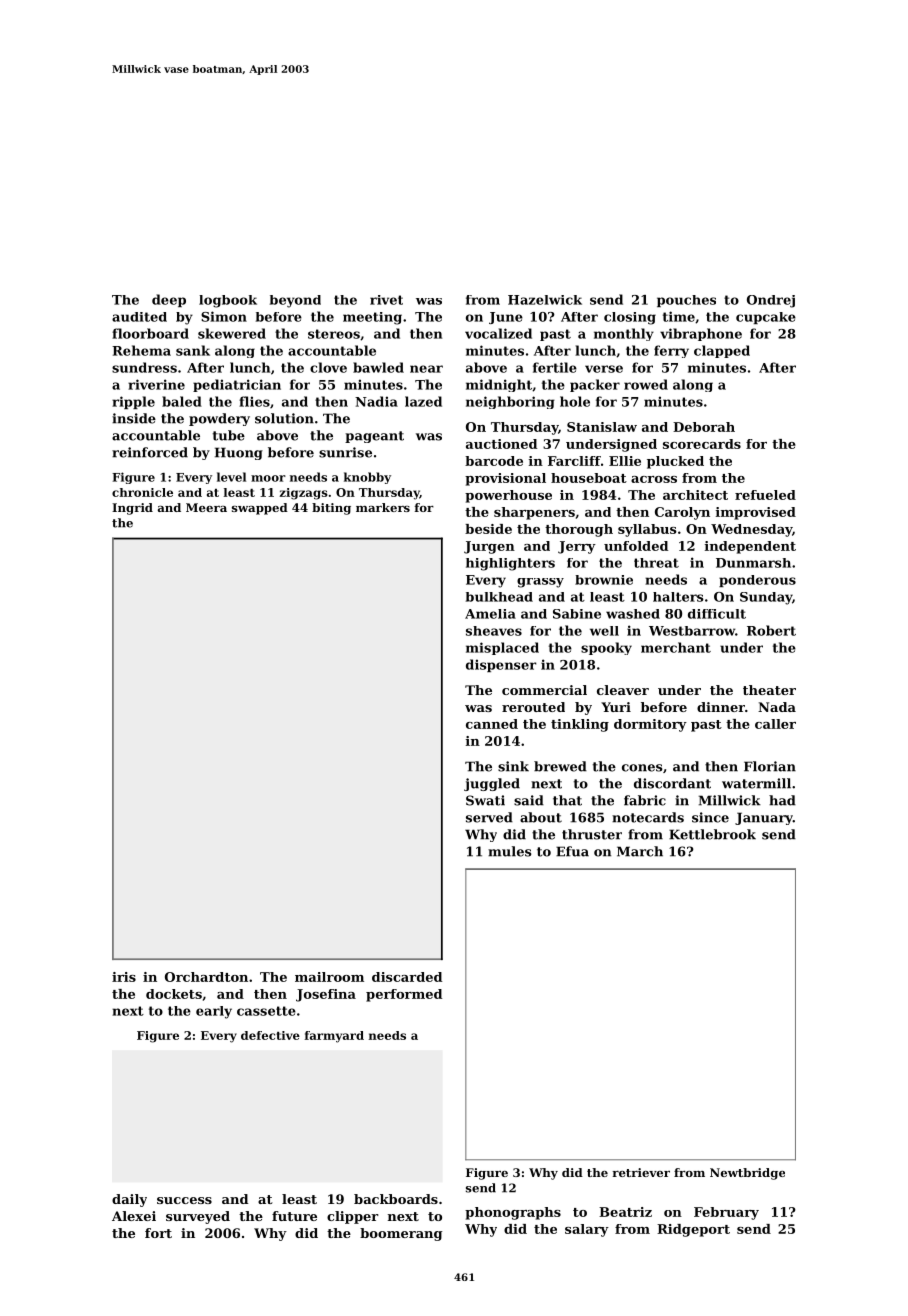 The height and width of the screenshot is (1316, 908). I want to click on rivet, so click(386, 300).
